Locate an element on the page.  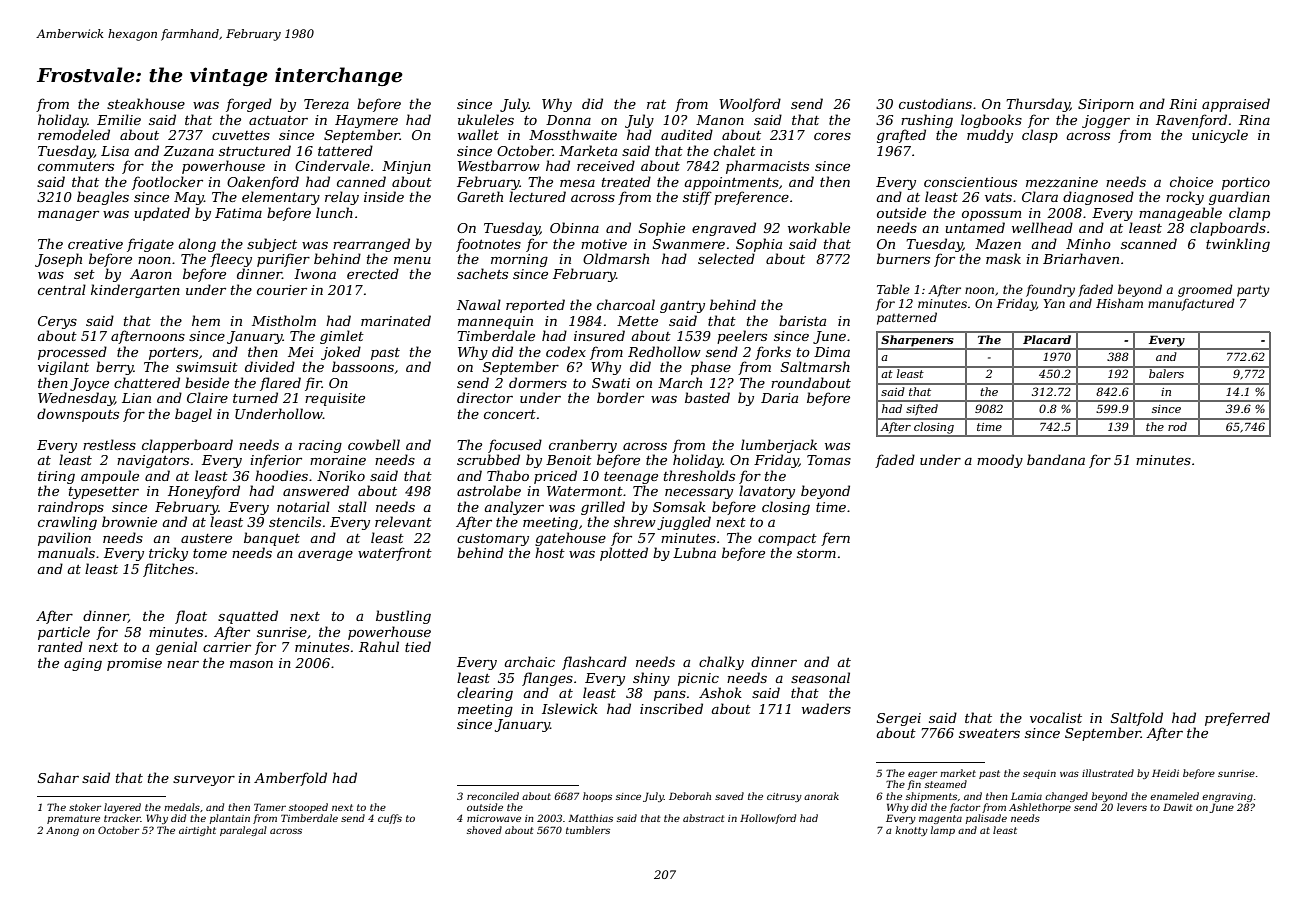
Cindervale is located at coordinates (332, 165).
